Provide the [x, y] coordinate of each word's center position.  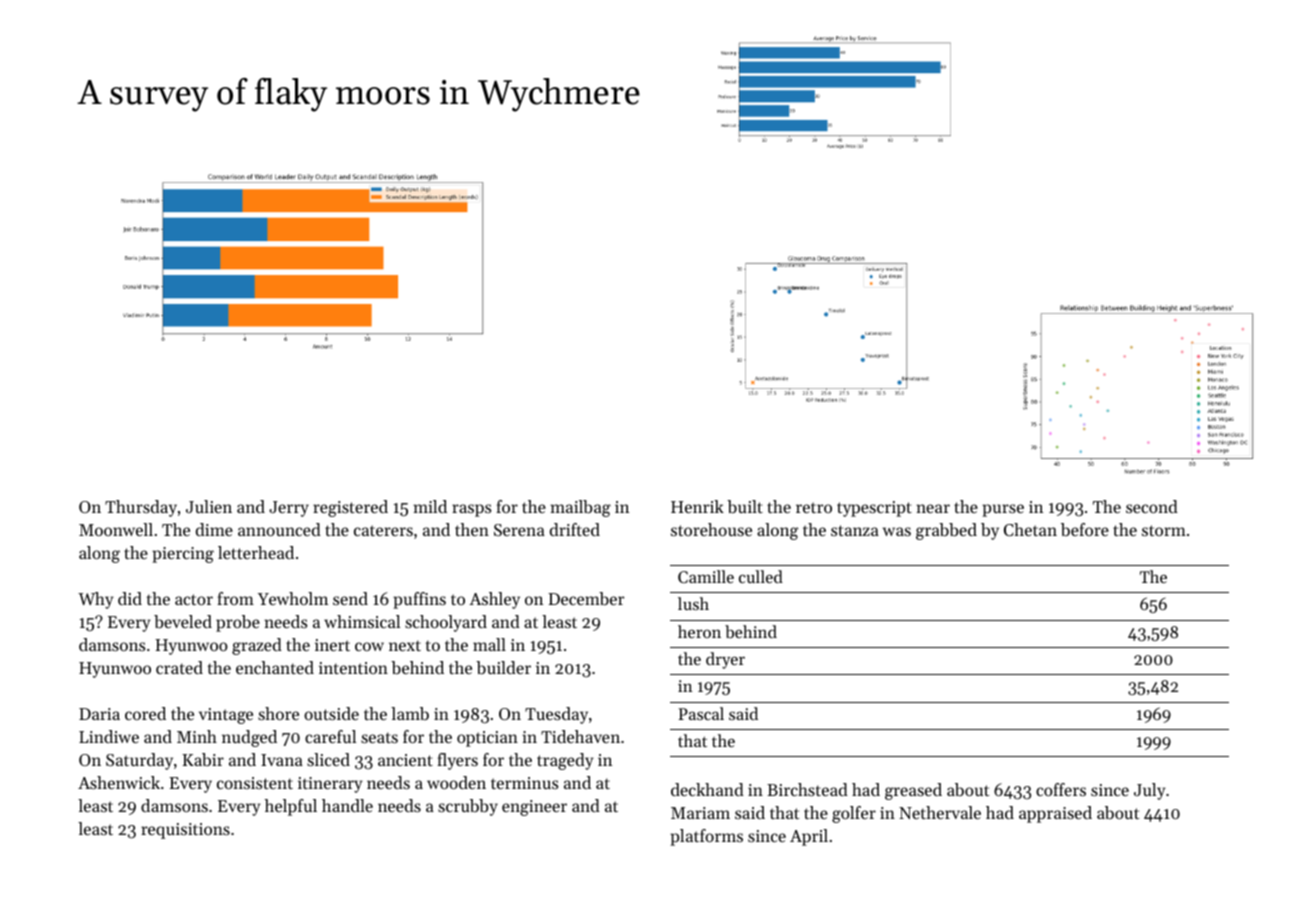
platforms [706, 837]
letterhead [256, 552]
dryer [725, 660]
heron [699, 631]
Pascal [701, 713]
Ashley [494, 600]
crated [179, 667]
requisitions [185, 831]
